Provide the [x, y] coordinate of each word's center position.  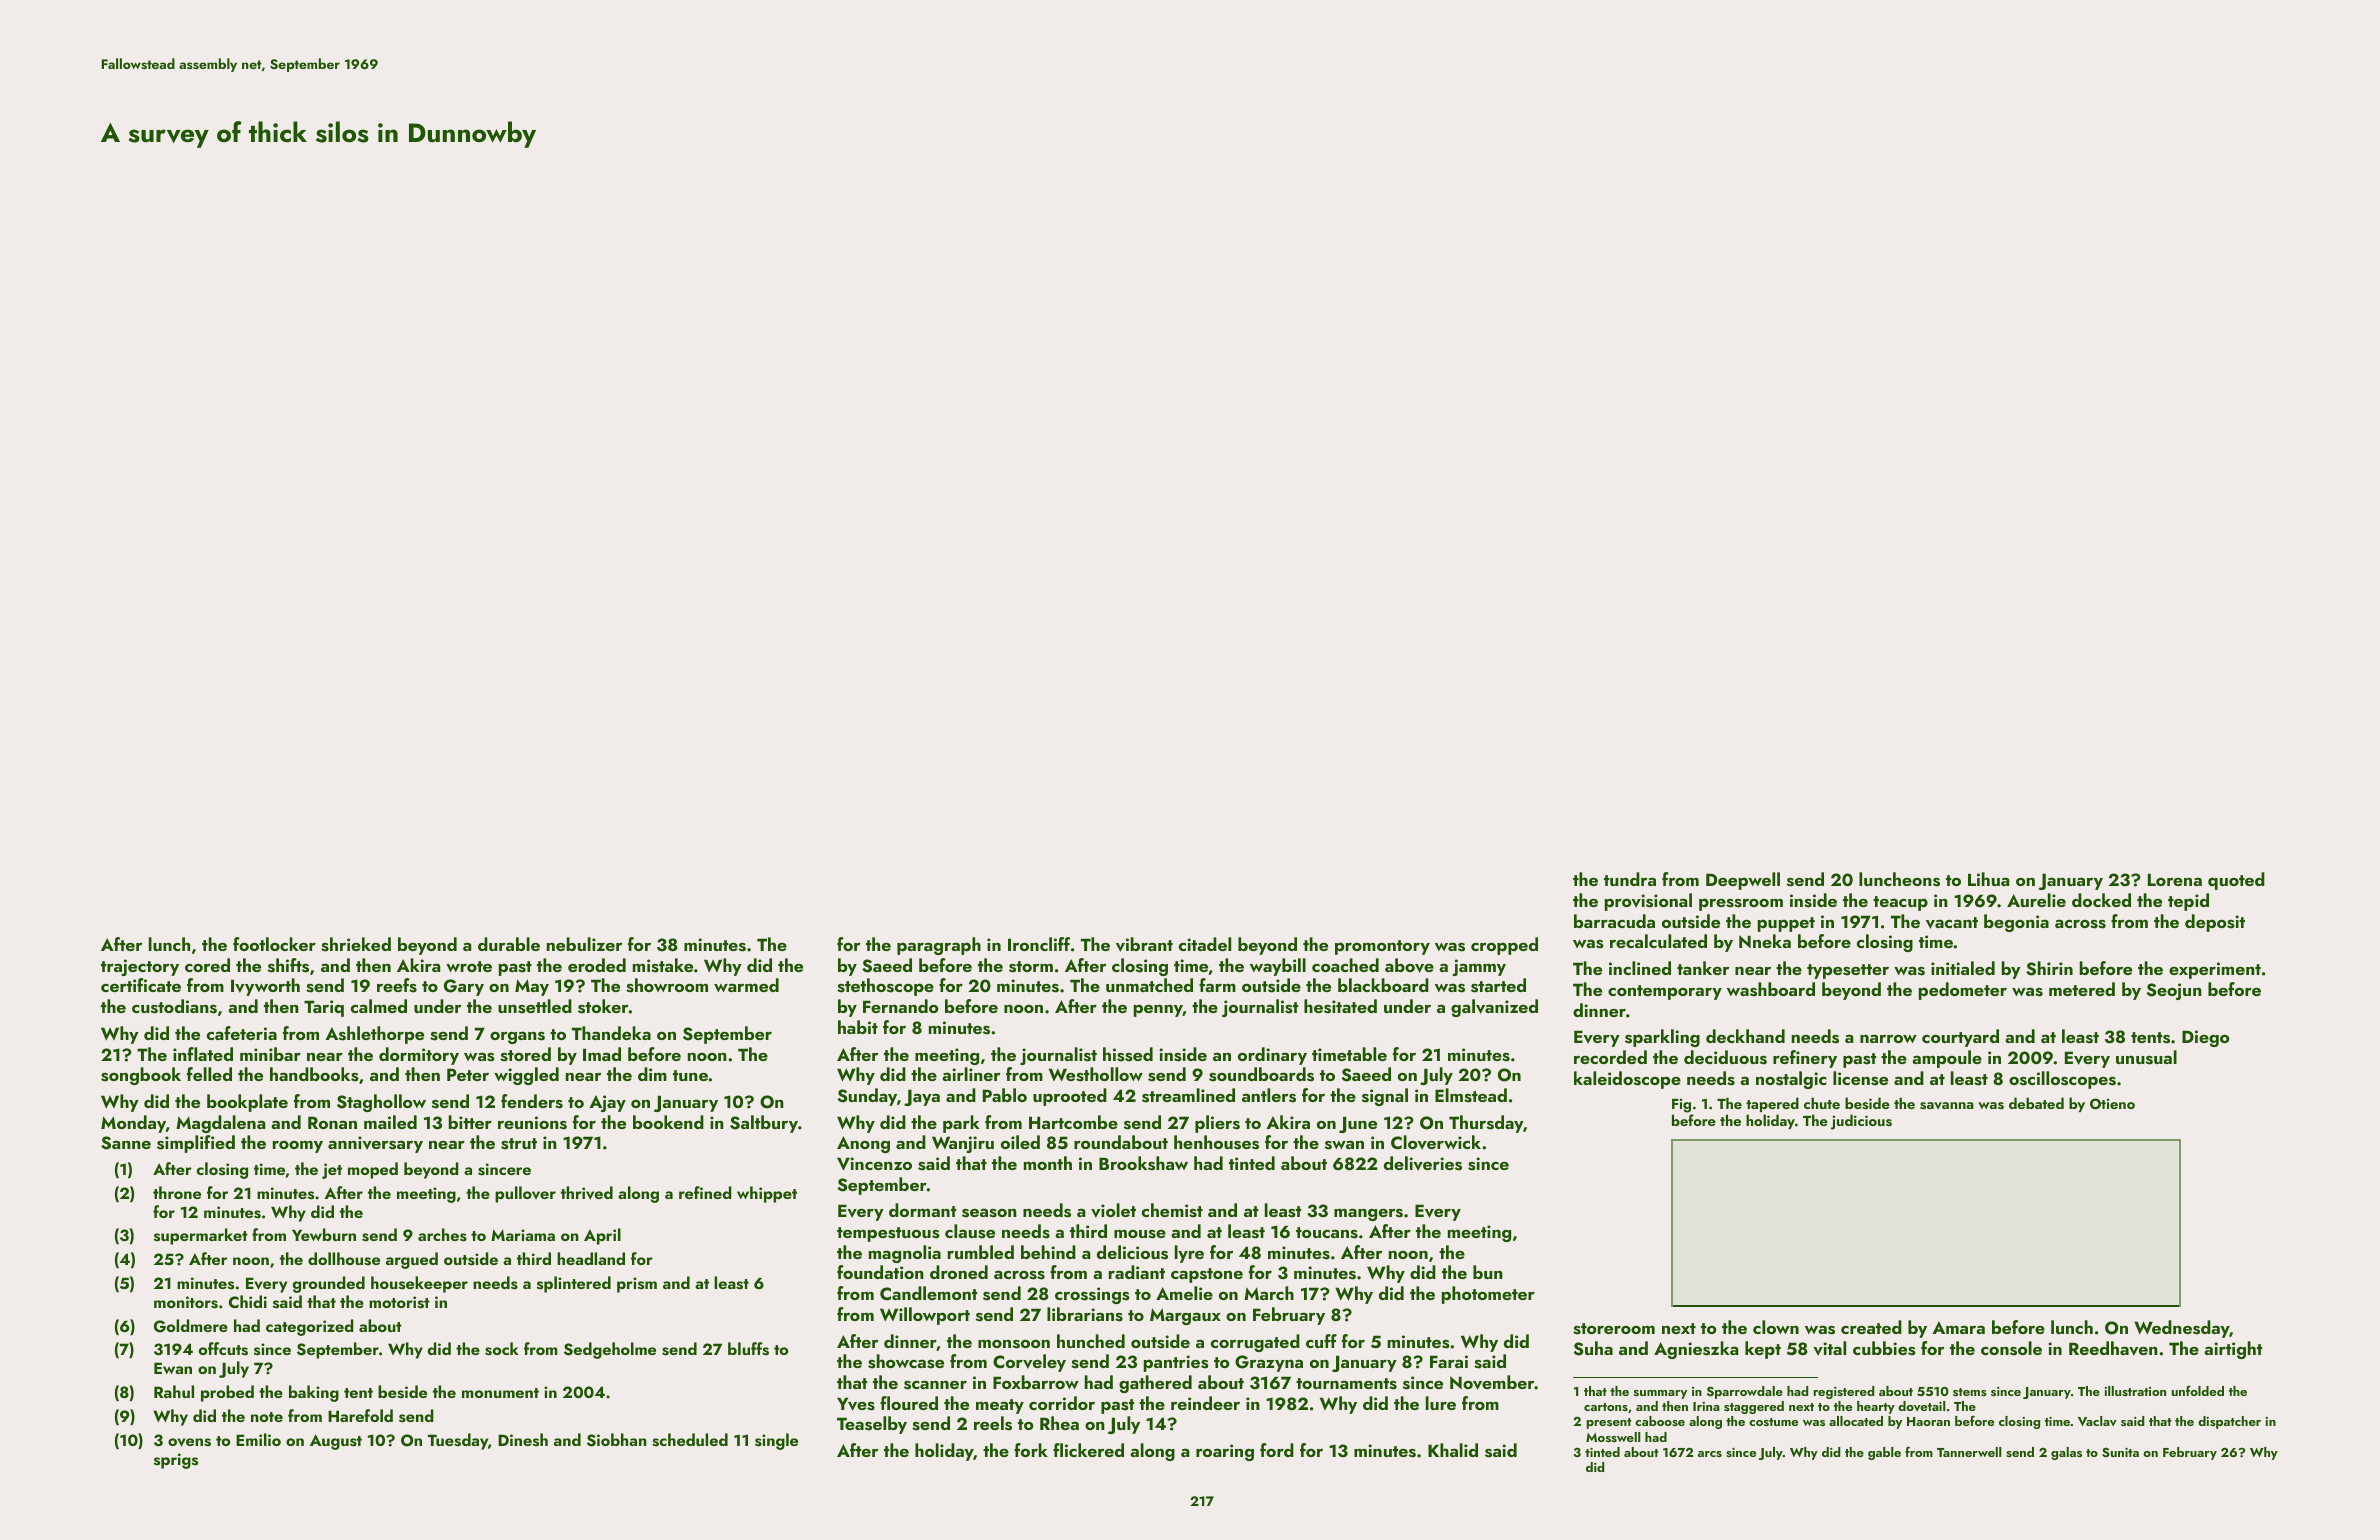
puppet [1786, 924]
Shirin [2049, 968]
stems [1970, 1392]
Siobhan [617, 1440]
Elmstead [1471, 1095]
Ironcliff [1039, 944]
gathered [1155, 1384]
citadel [1205, 944]
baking [314, 1393]
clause [970, 1231]
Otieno [2112, 1104]
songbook [141, 1076]
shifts [288, 965]
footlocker [274, 944]
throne [177, 1192]
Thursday [1486, 1124]
